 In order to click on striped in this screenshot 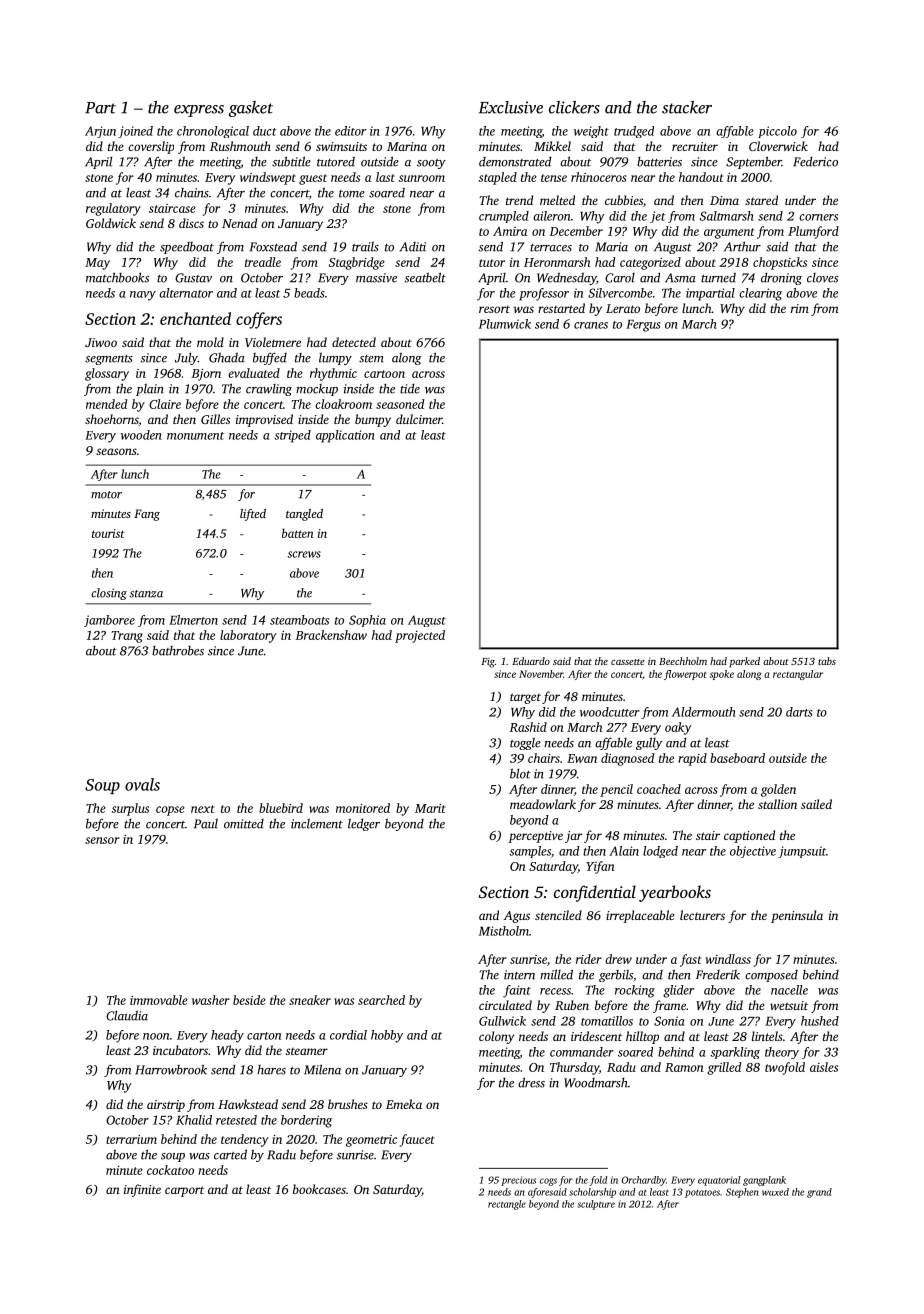, I will do `click(292, 436)`.
